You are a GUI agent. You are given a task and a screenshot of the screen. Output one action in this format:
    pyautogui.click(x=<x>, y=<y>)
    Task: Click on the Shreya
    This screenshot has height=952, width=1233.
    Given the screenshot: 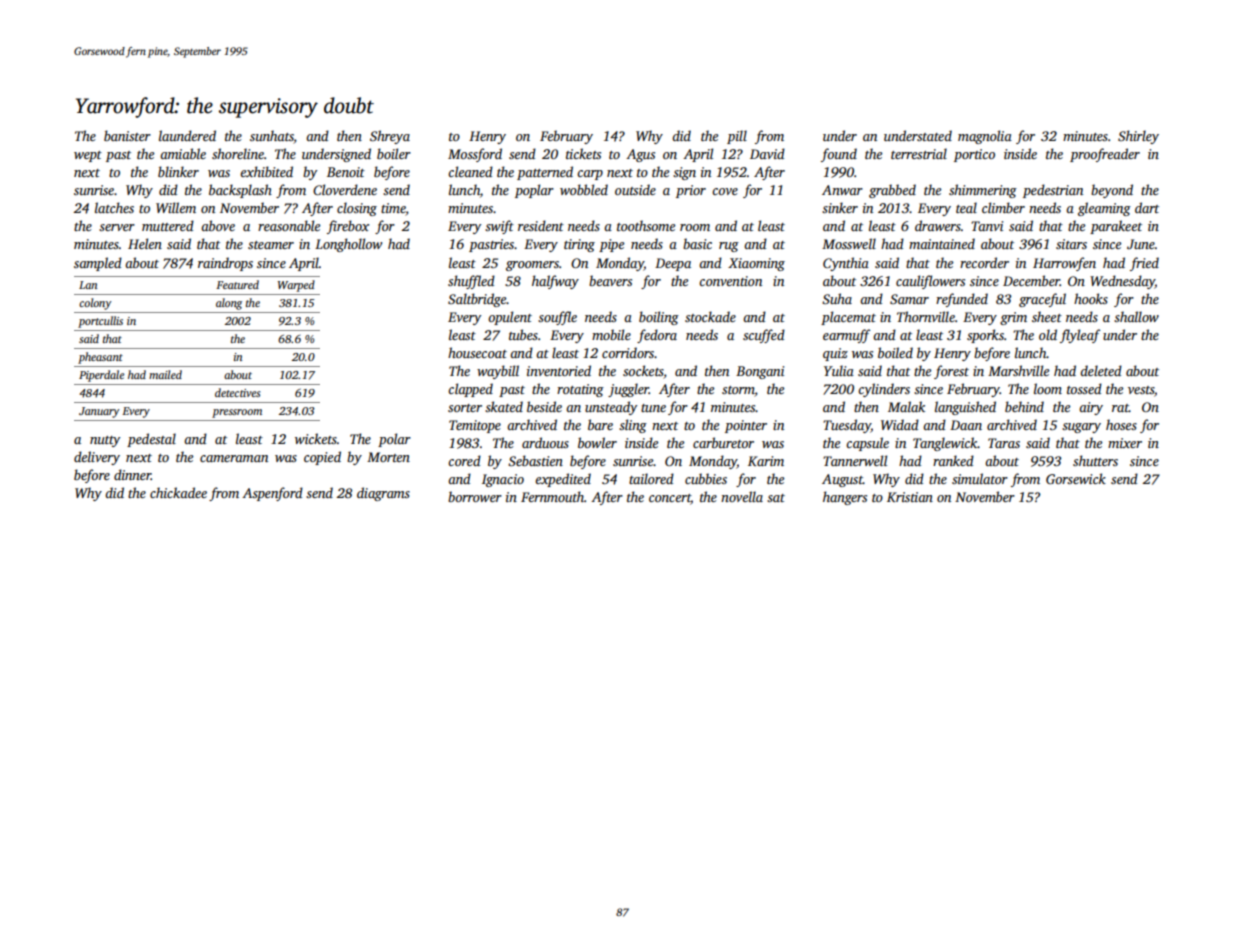 What is the action you would take?
    pyautogui.click(x=390, y=137)
